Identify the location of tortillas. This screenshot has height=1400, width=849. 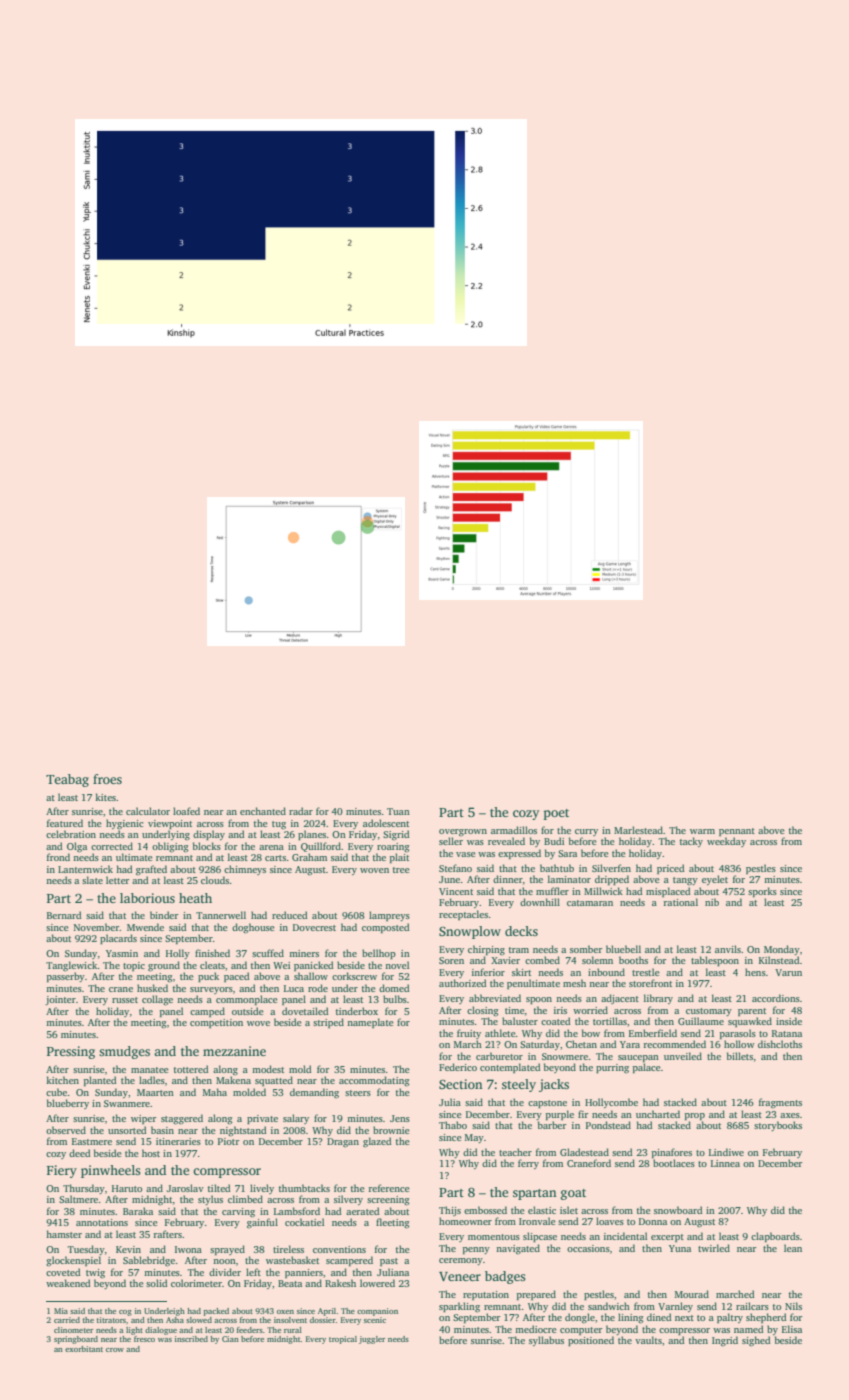
(610, 1021).
